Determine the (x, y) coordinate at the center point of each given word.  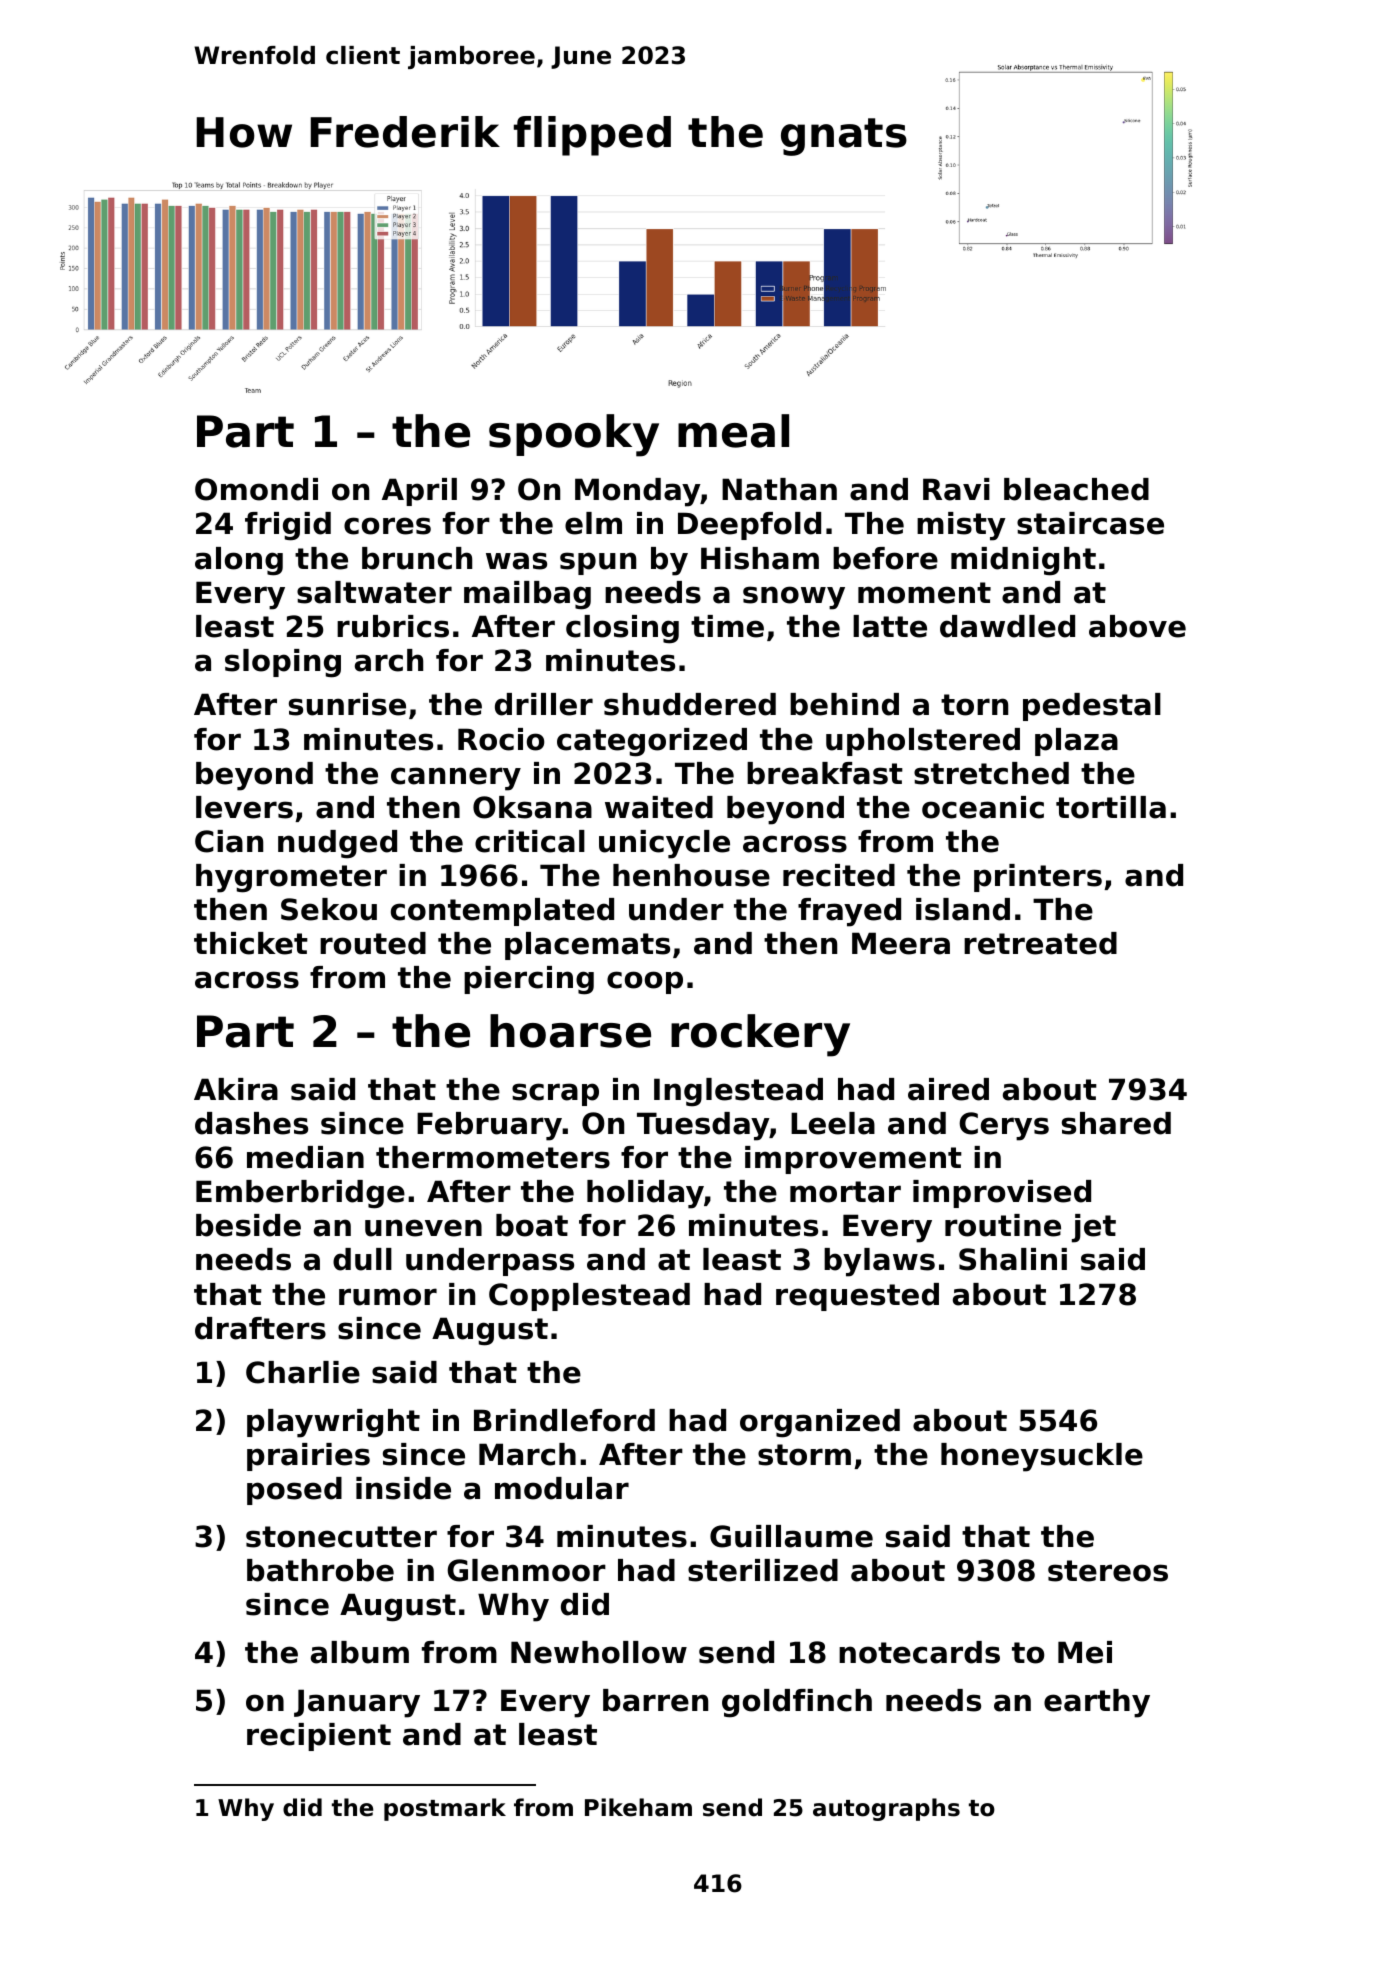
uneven (423, 1228)
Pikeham (638, 1807)
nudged (337, 844)
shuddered (690, 704)
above (1137, 626)
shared (1116, 1123)
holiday (645, 1194)
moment (924, 593)
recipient (319, 1737)
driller (544, 704)
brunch (417, 558)
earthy (1097, 1703)
